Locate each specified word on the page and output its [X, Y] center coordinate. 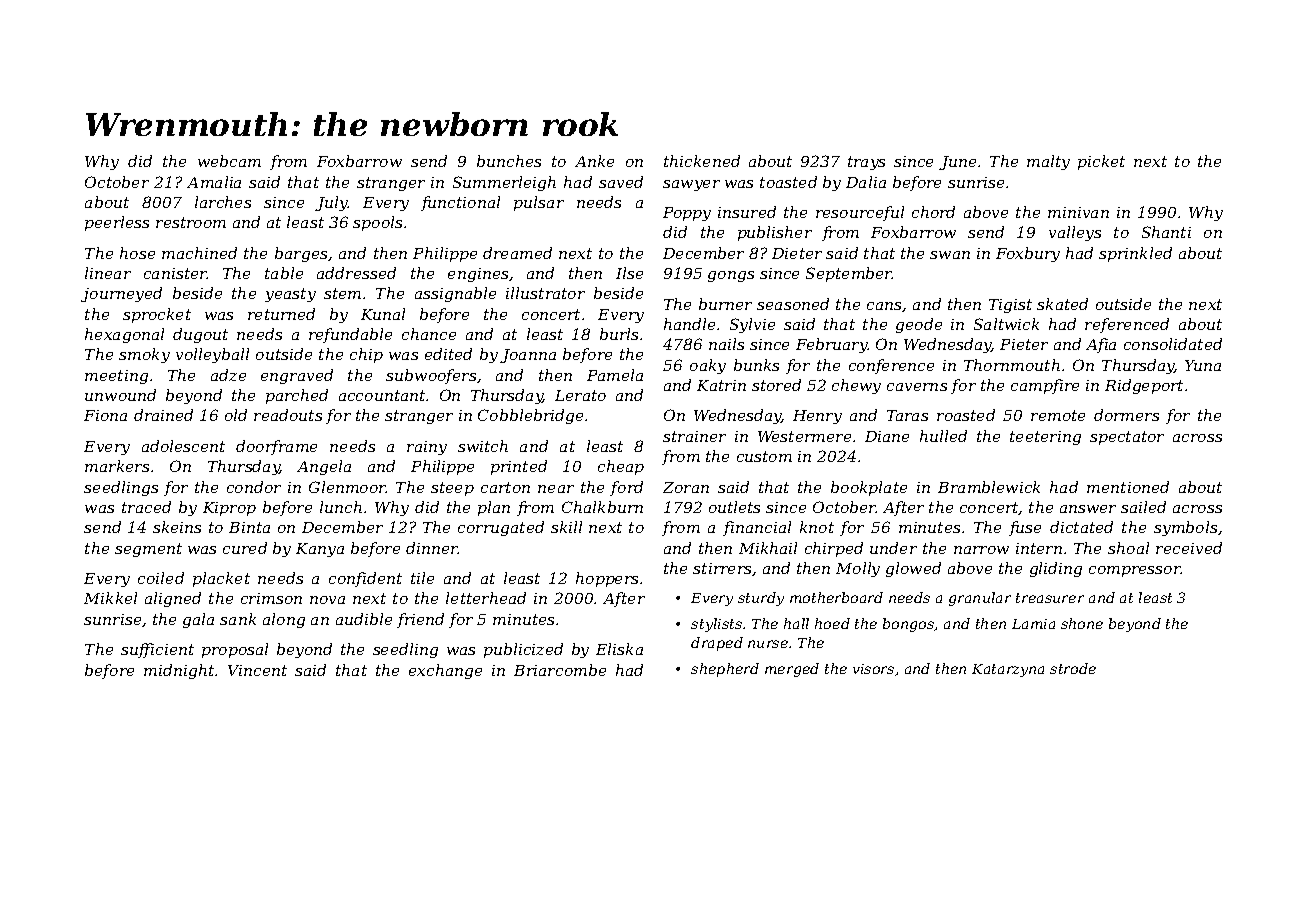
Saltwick [1006, 324]
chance [429, 334]
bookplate [869, 488]
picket [1101, 162]
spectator [1127, 438]
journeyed [121, 294]
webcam [229, 161]
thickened [702, 161]
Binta [249, 527]
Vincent [257, 670]
